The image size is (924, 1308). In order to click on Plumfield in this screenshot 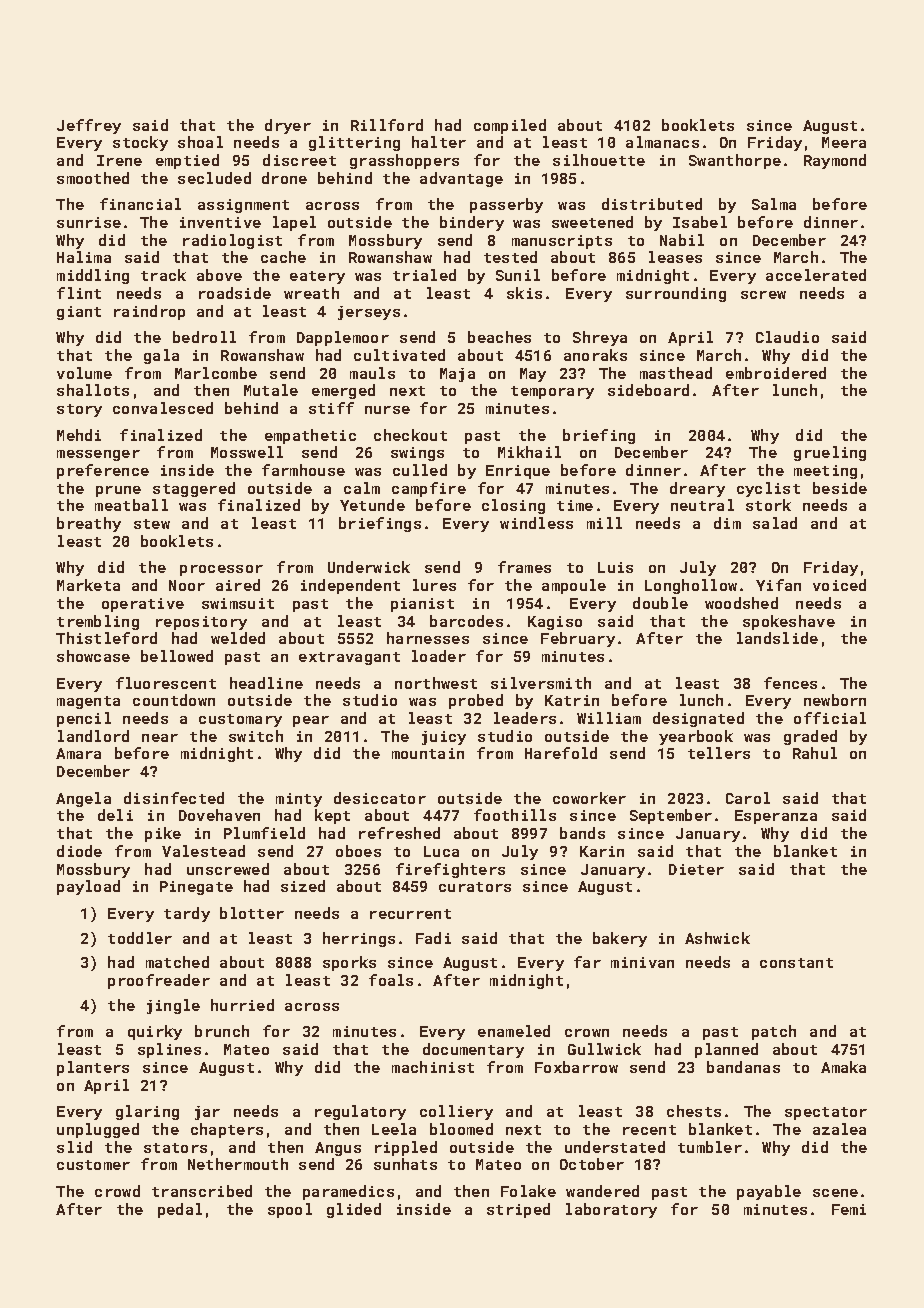, I will do `click(264, 833)`.
